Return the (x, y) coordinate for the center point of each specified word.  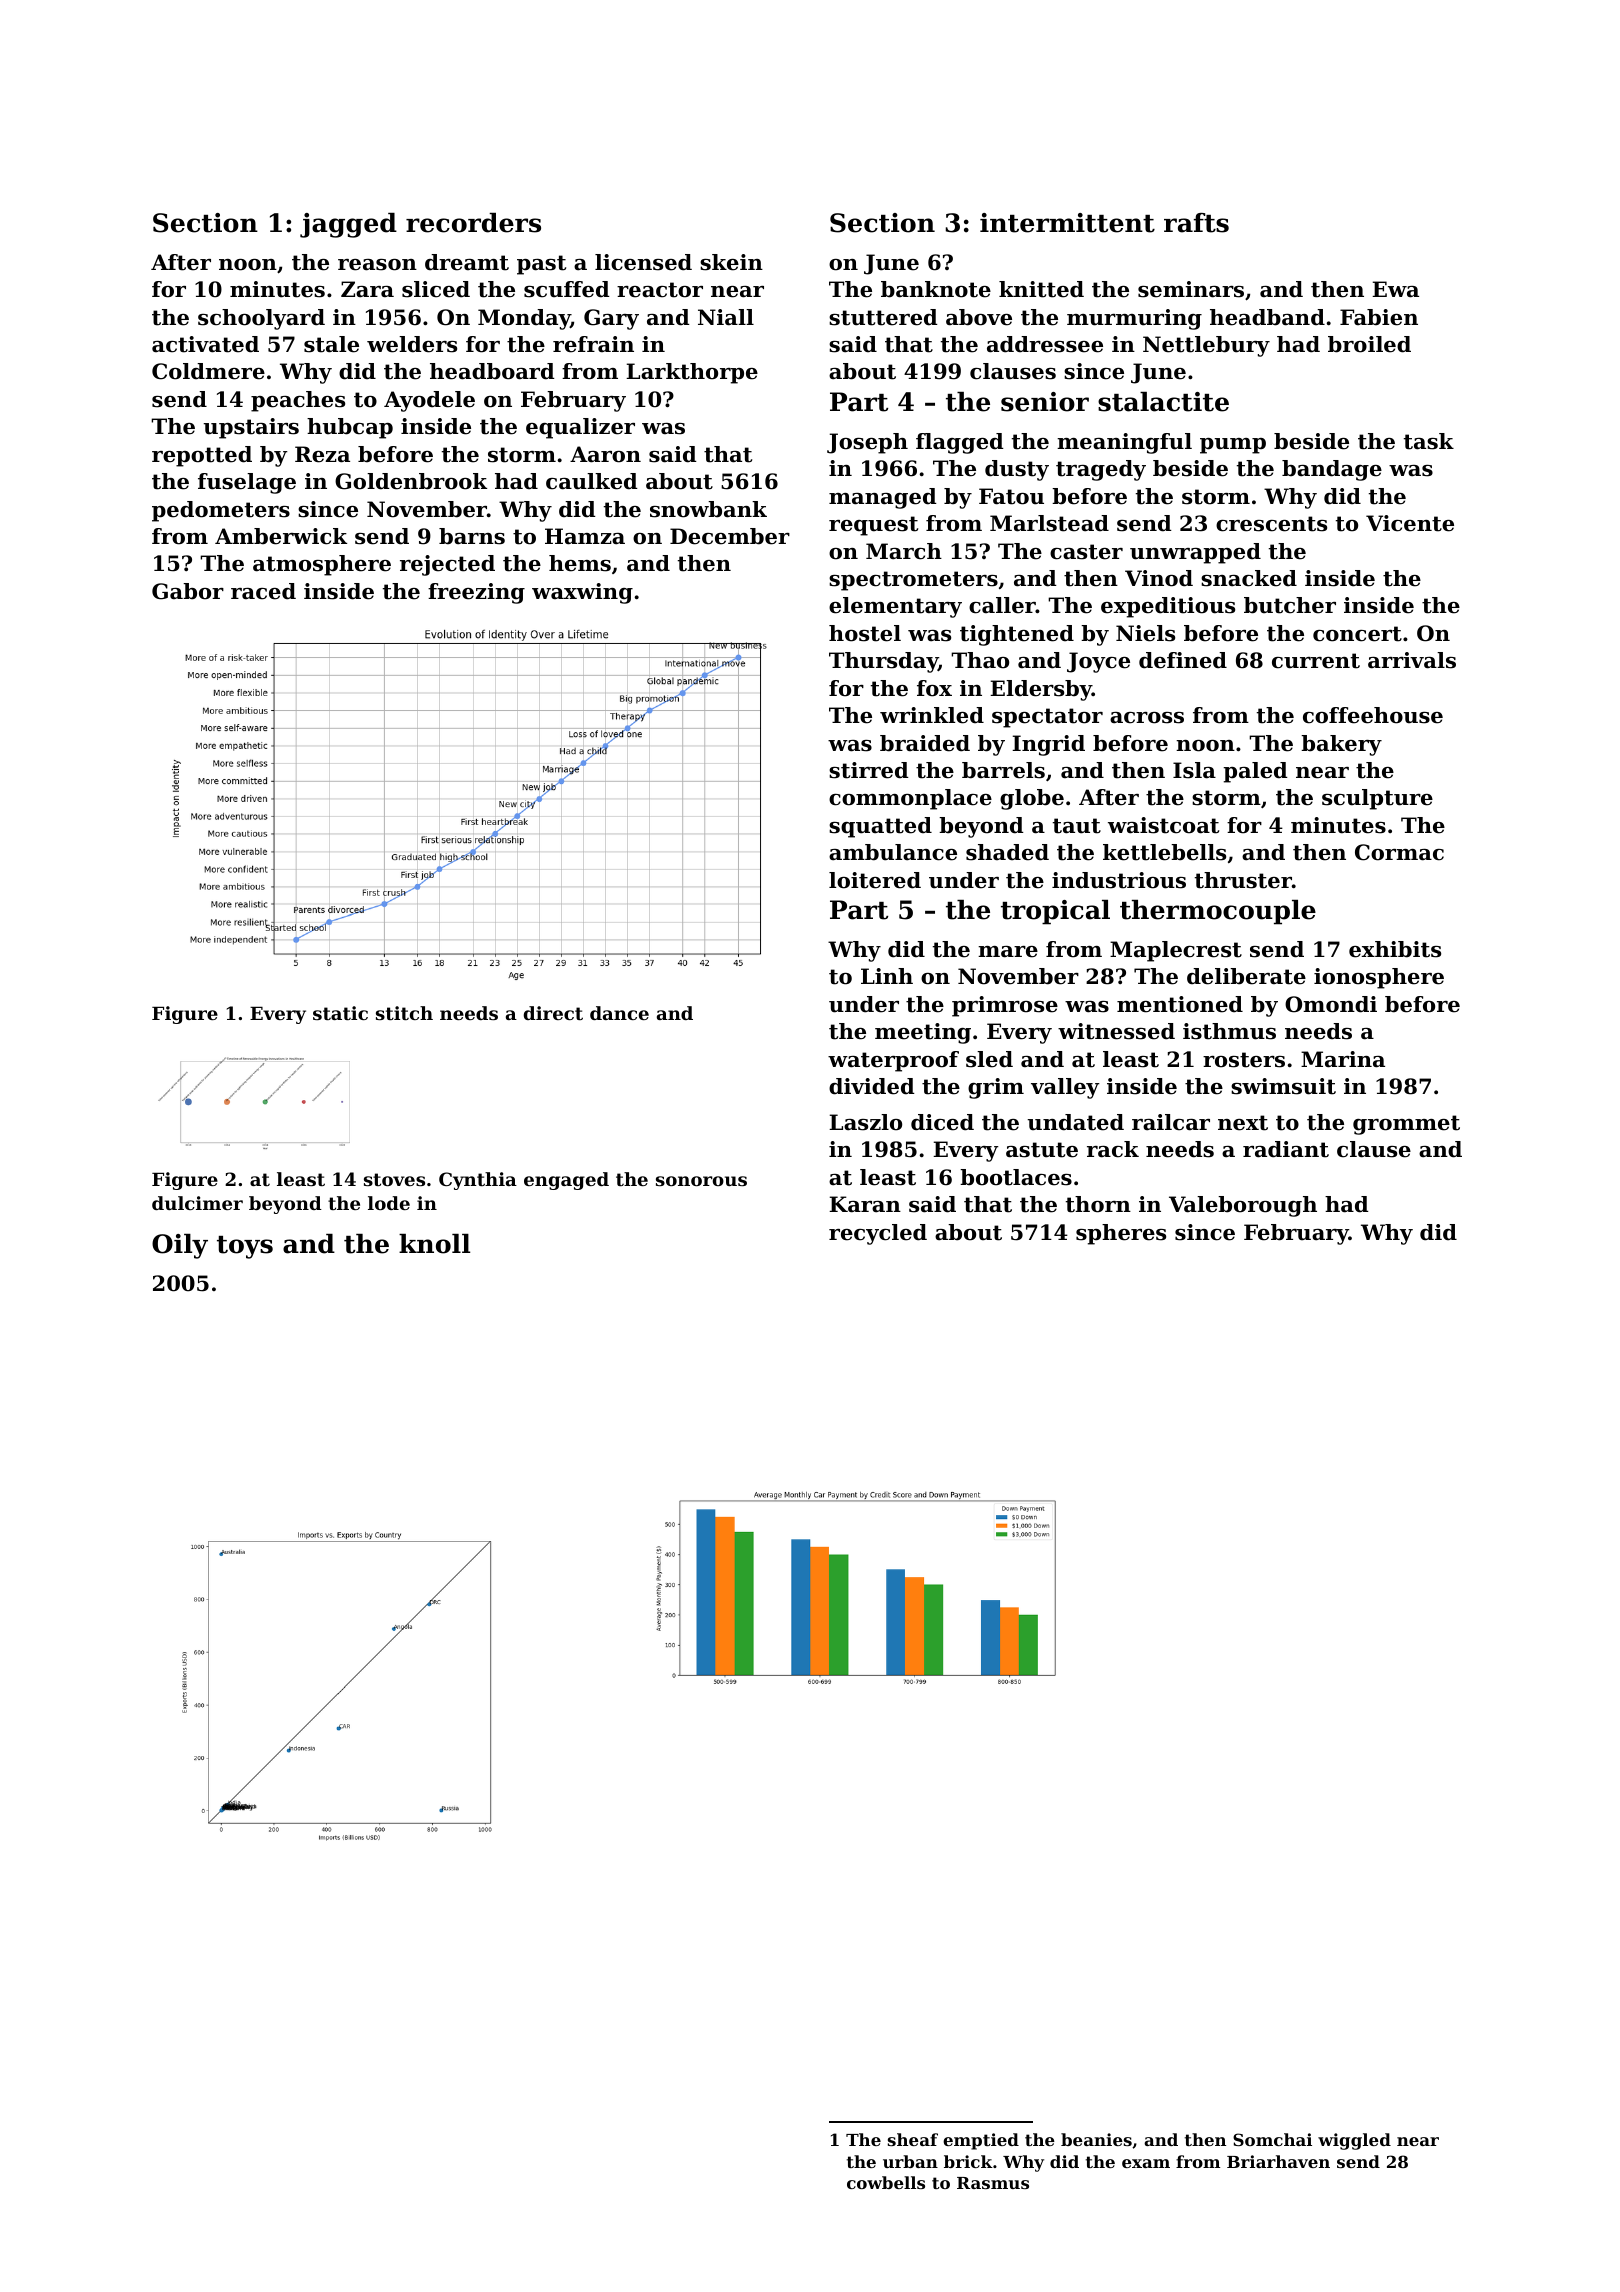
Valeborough (1243, 1206)
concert (1357, 634)
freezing (476, 593)
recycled (878, 1234)
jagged (348, 225)
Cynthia (478, 1181)
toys (245, 1247)
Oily (180, 1246)
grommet (1406, 1125)
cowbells (886, 2182)
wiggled (1354, 2141)
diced (942, 1122)
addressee (1045, 344)
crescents (1271, 524)
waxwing (582, 593)
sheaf (913, 2139)
